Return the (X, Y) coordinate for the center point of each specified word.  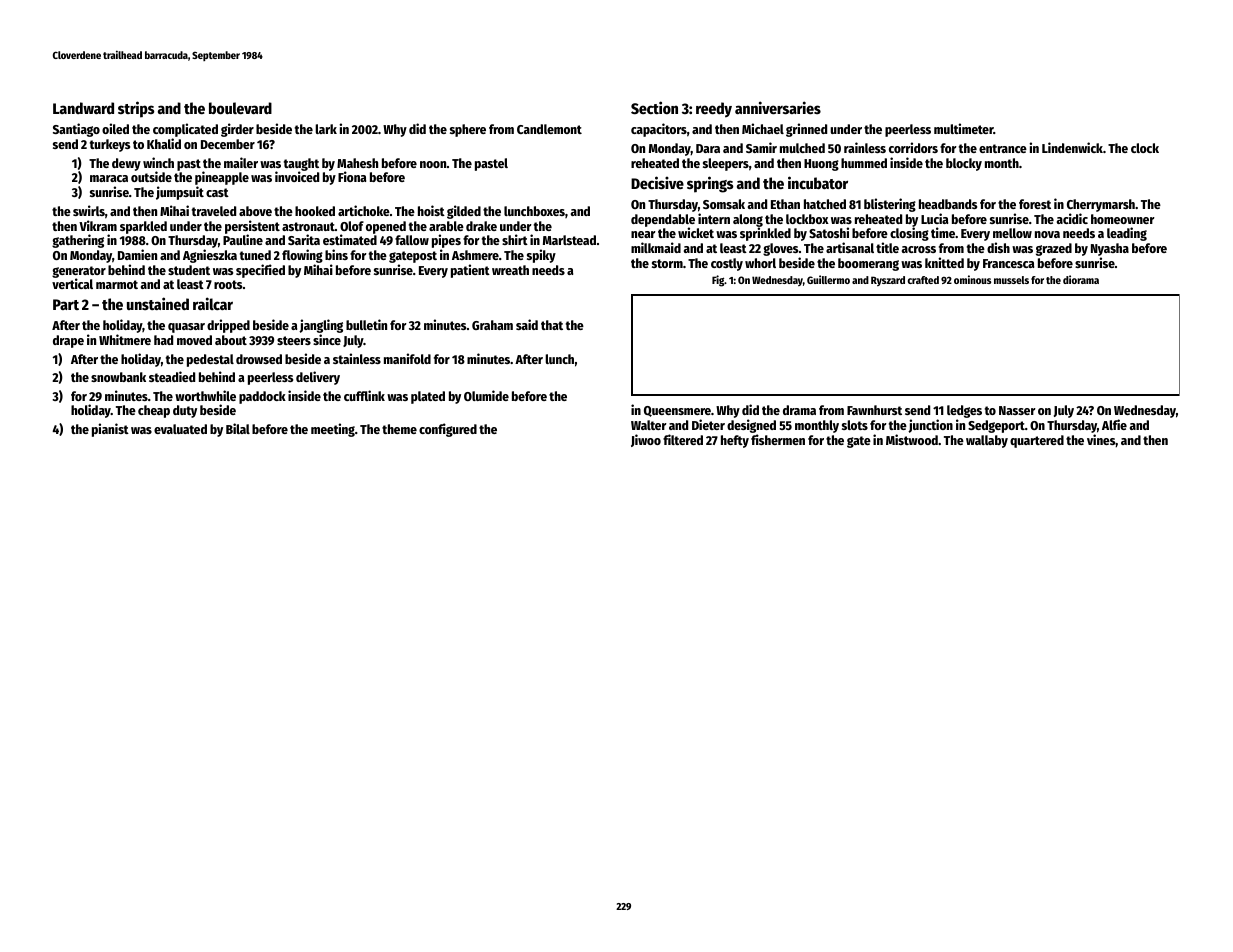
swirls (89, 210)
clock (1145, 148)
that (552, 325)
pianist (110, 430)
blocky (964, 164)
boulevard (240, 108)
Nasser (1017, 410)
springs (710, 184)
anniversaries (778, 107)
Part (66, 304)
